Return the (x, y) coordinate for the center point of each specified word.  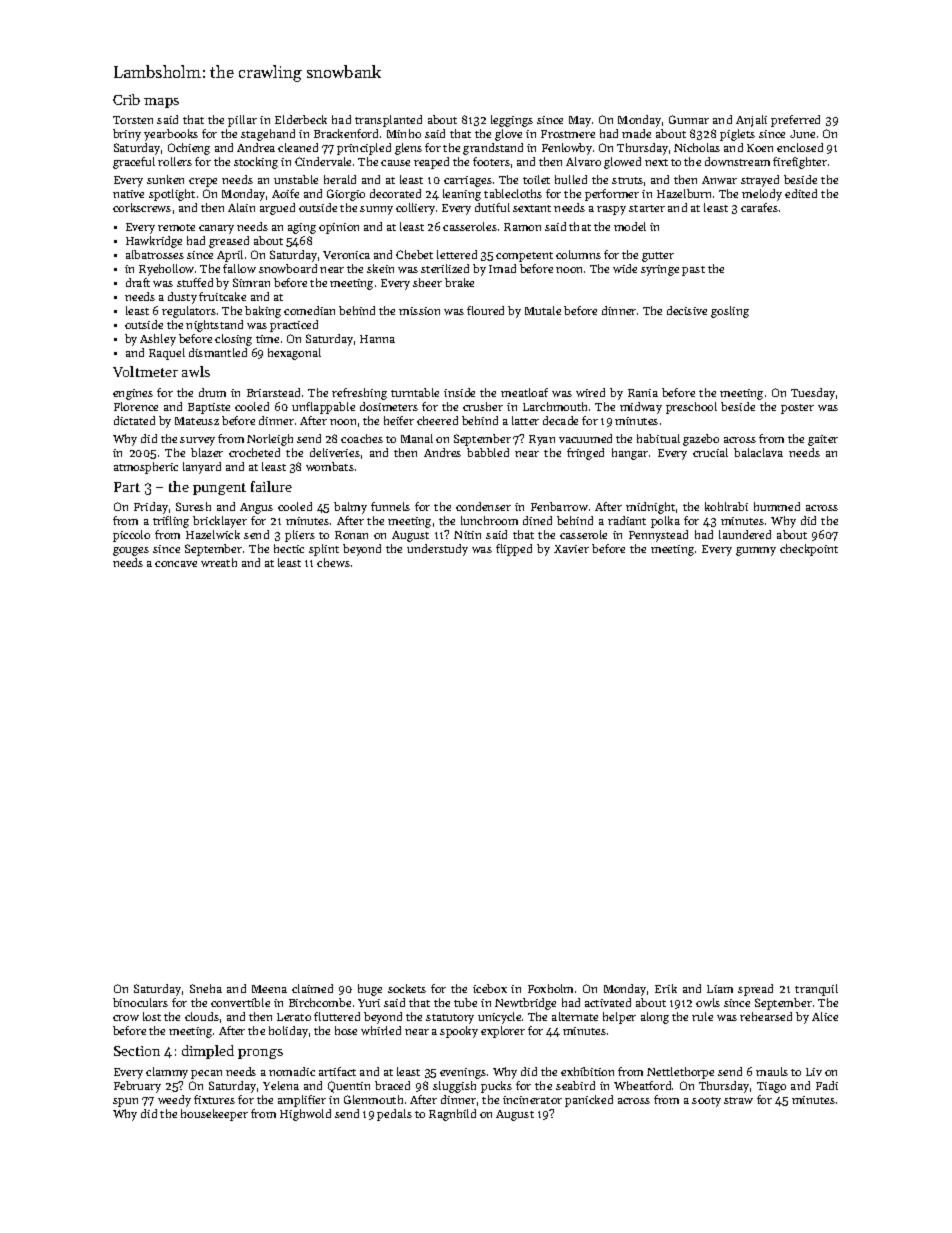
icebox (490, 988)
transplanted (388, 121)
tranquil (816, 990)
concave (176, 564)
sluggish (454, 1087)
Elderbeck (301, 119)
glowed (622, 163)
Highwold (305, 1115)
